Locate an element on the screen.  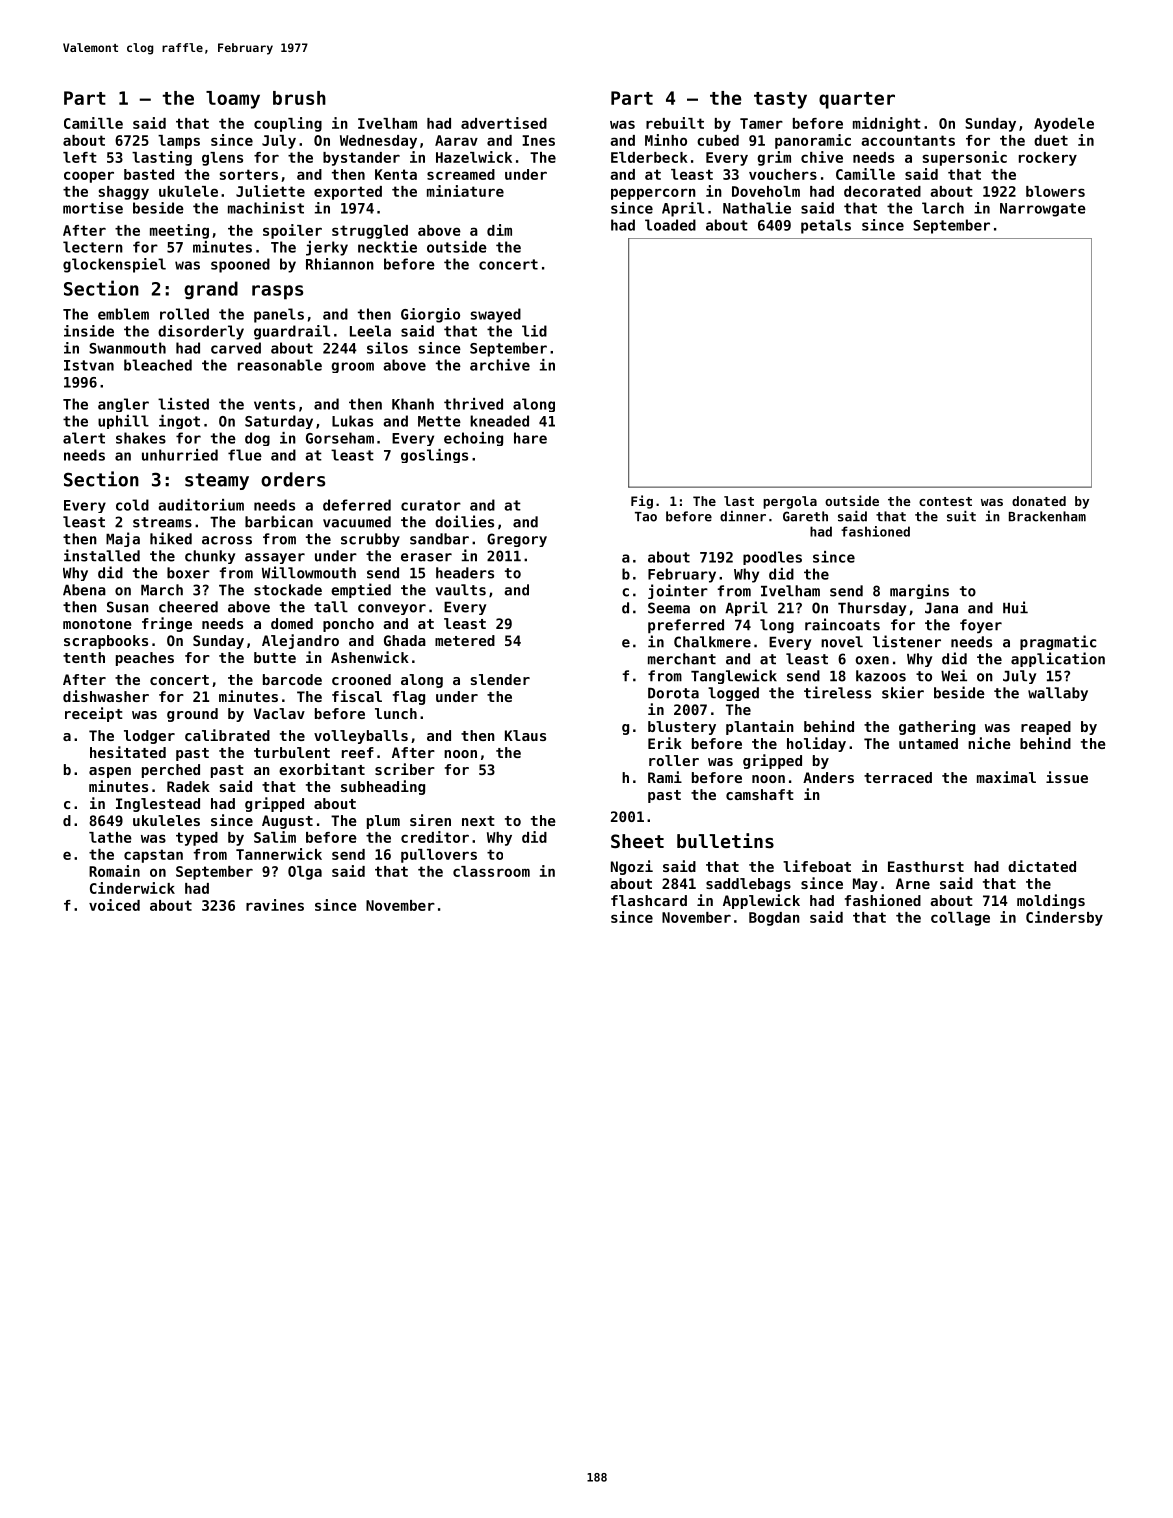
Minho is located at coordinates (666, 140).
